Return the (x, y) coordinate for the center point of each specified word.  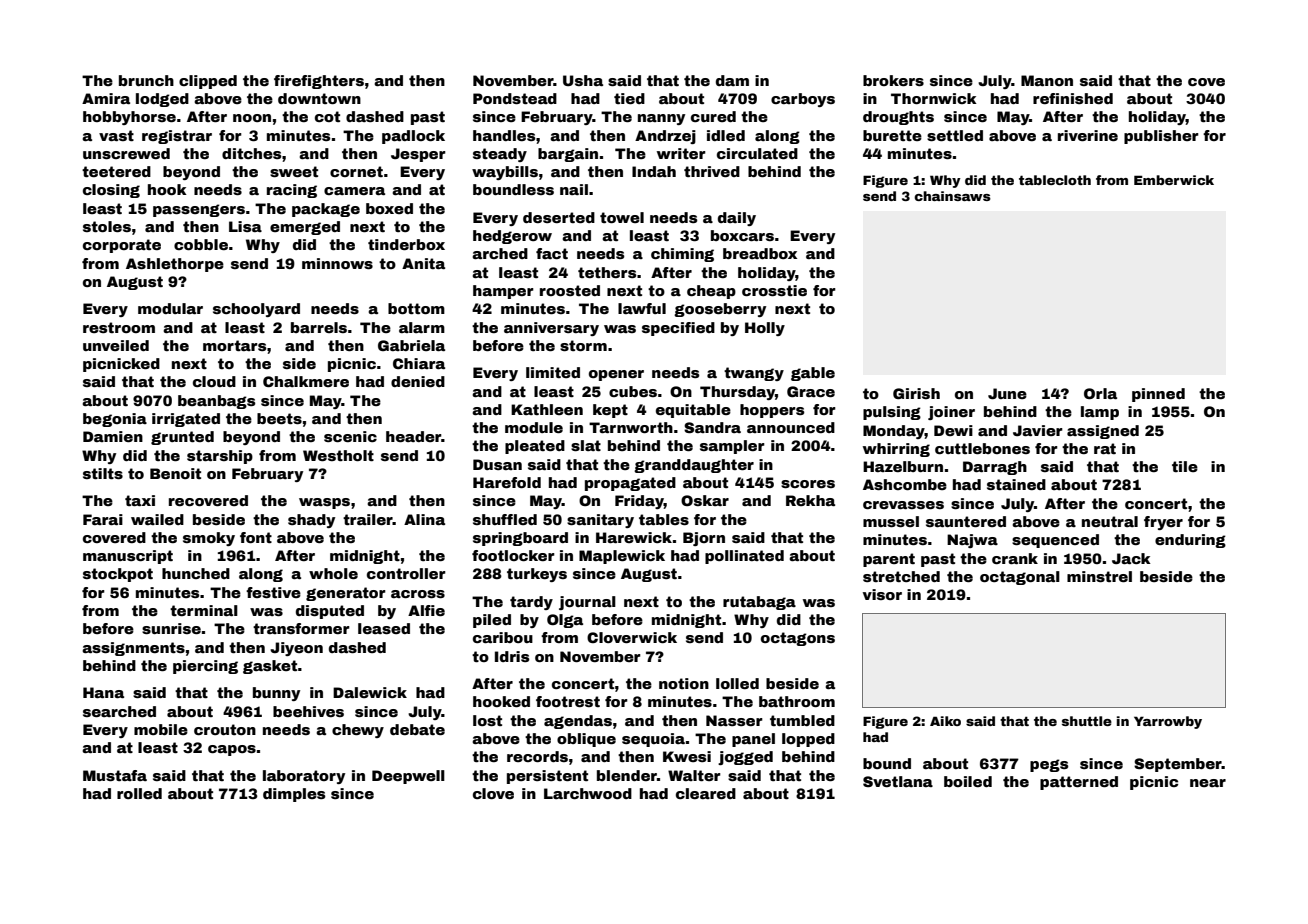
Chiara (419, 363)
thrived (712, 171)
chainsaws (952, 196)
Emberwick (1174, 180)
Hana (103, 692)
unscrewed (126, 153)
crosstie (774, 290)
